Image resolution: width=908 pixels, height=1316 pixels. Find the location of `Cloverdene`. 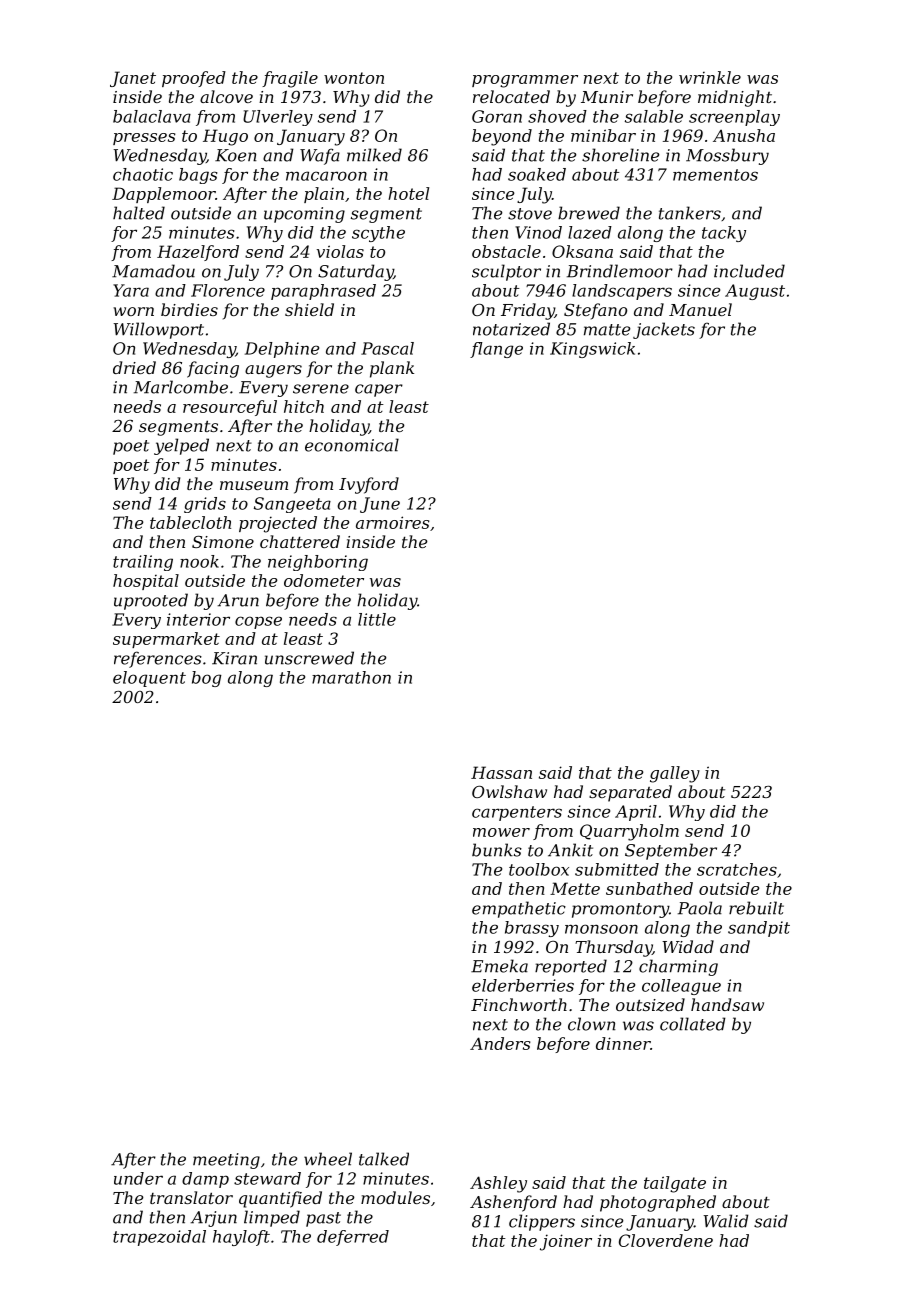

Cloverdene is located at coordinates (666, 1240).
